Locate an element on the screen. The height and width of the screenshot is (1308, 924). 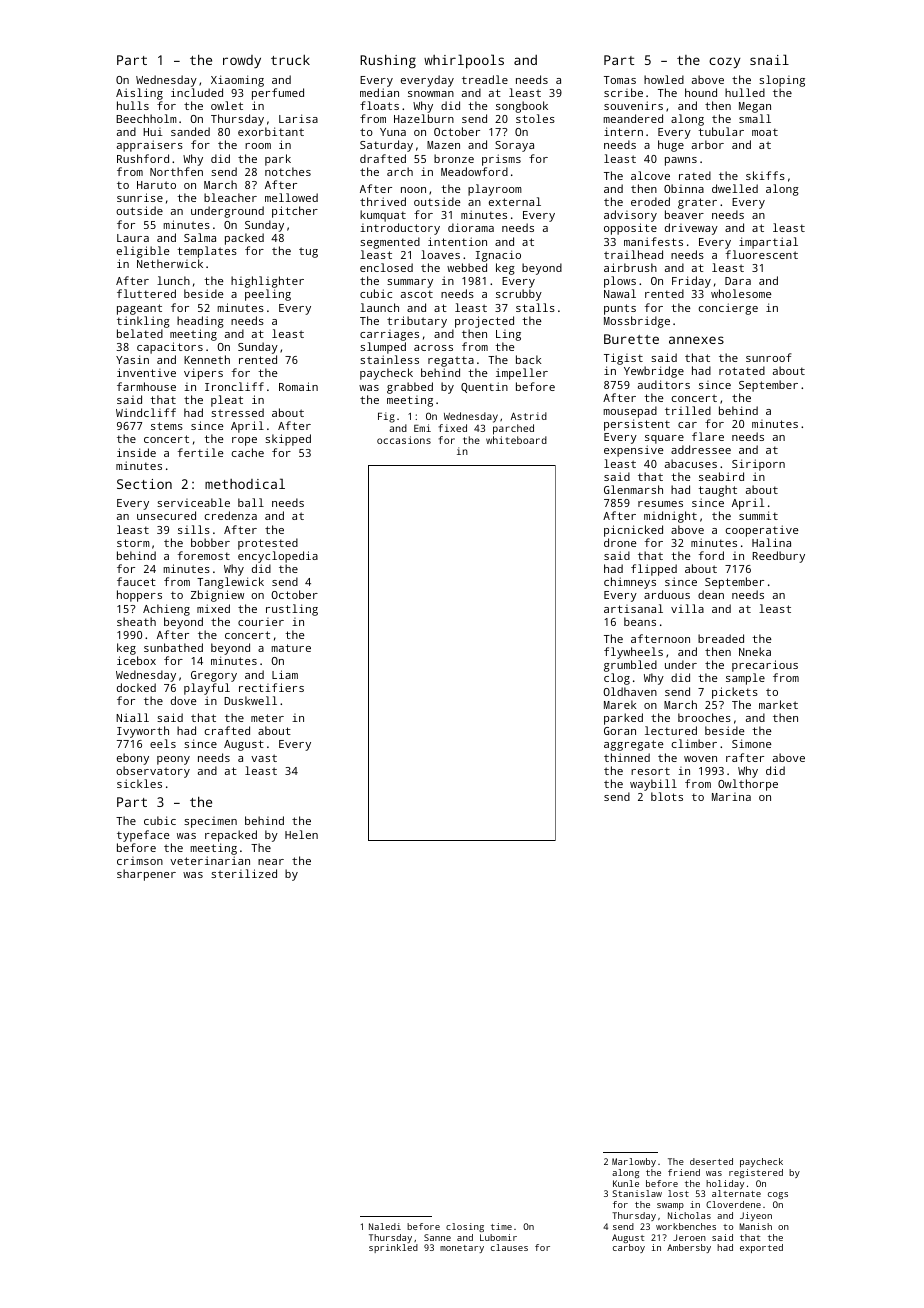
sprinkled is located at coordinates (393, 1248).
